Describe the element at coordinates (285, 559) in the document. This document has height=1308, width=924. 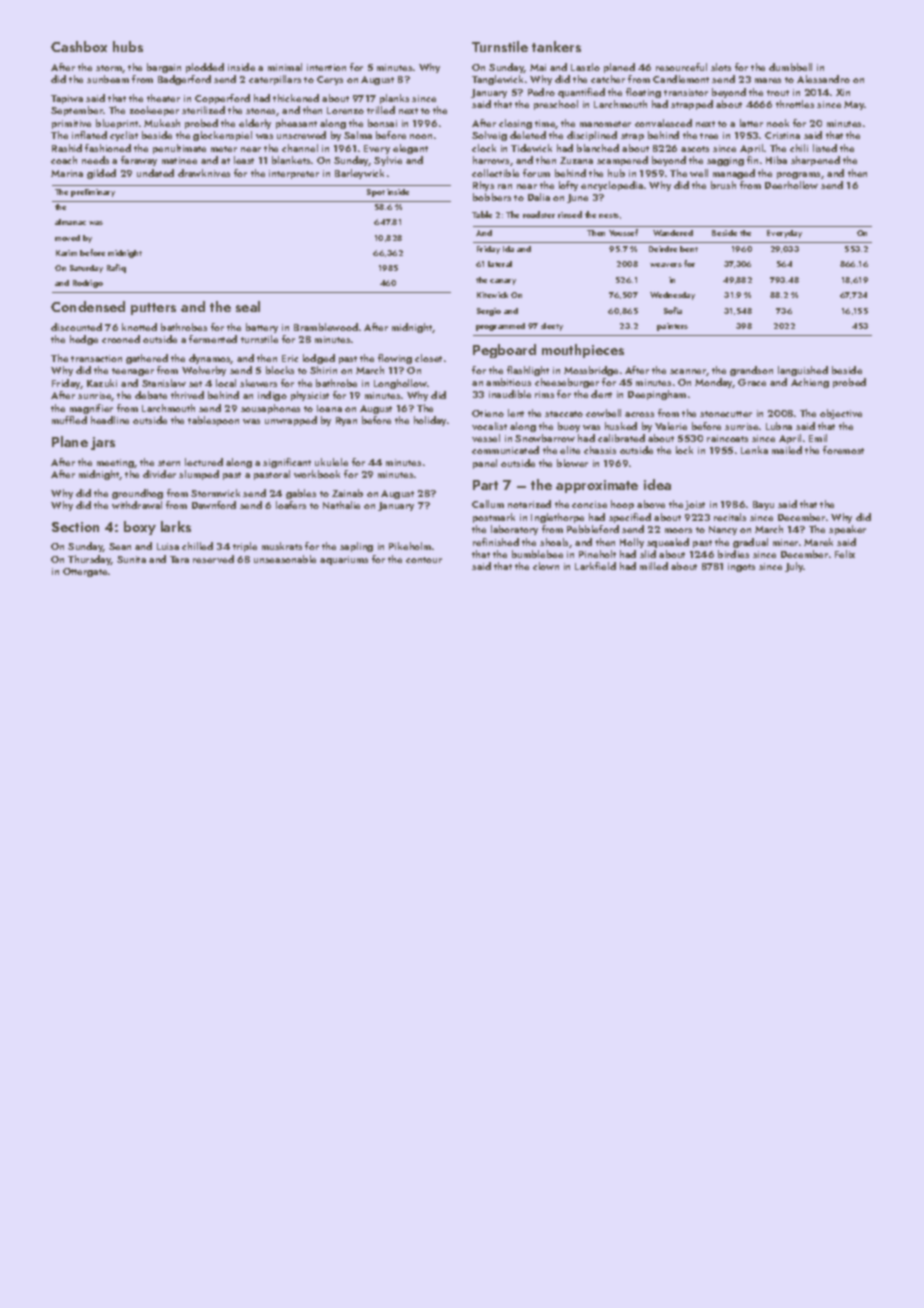
I see `unseasonable` at that location.
